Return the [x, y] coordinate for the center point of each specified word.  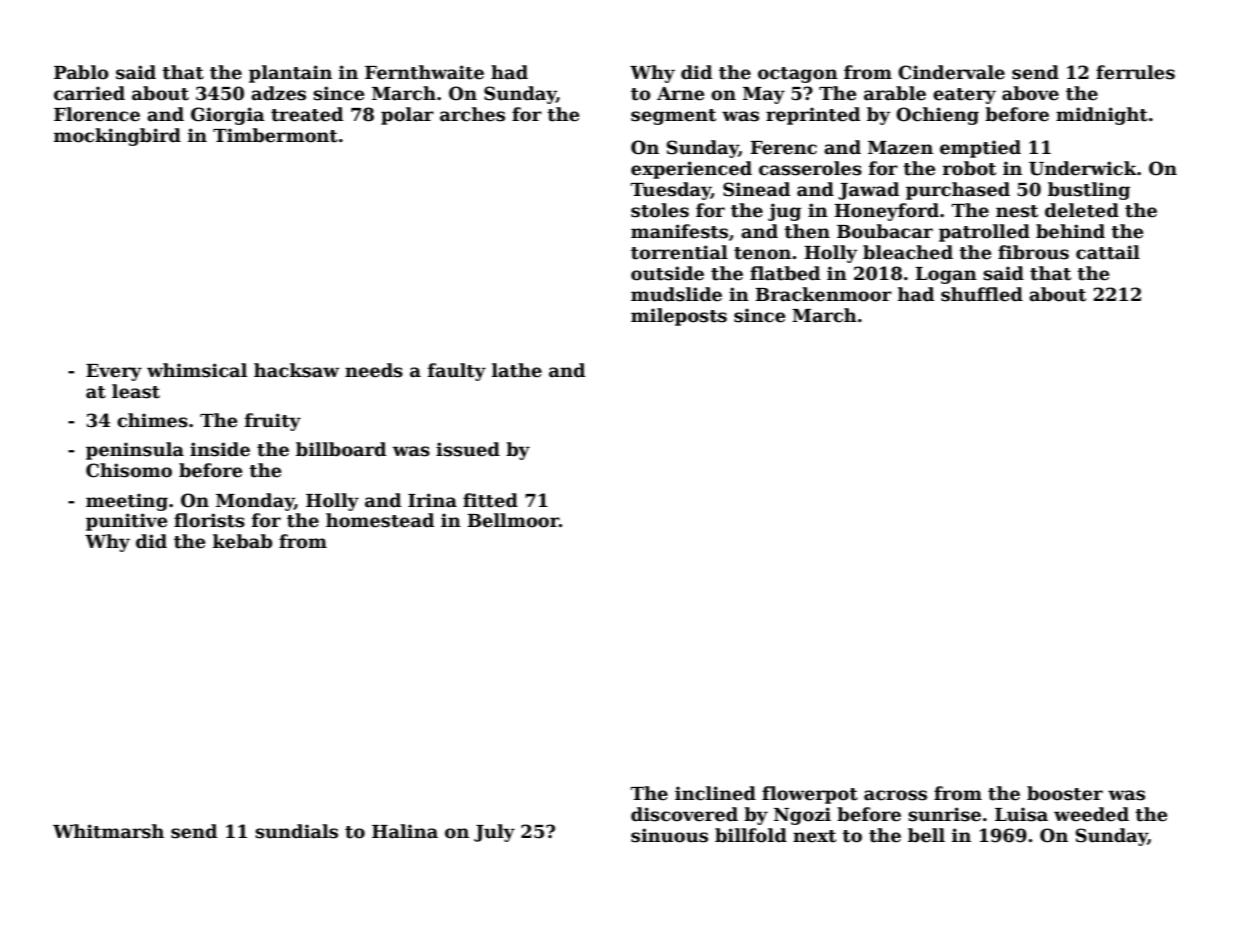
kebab [242, 541]
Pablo [81, 72]
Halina [405, 831]
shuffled [982, 294]
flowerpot [810, 795]
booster [1065, 793]
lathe [517, 370]
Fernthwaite [424, 72]
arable [895, 93]
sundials [296, 831]
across [895, 795]
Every [114, 372]
